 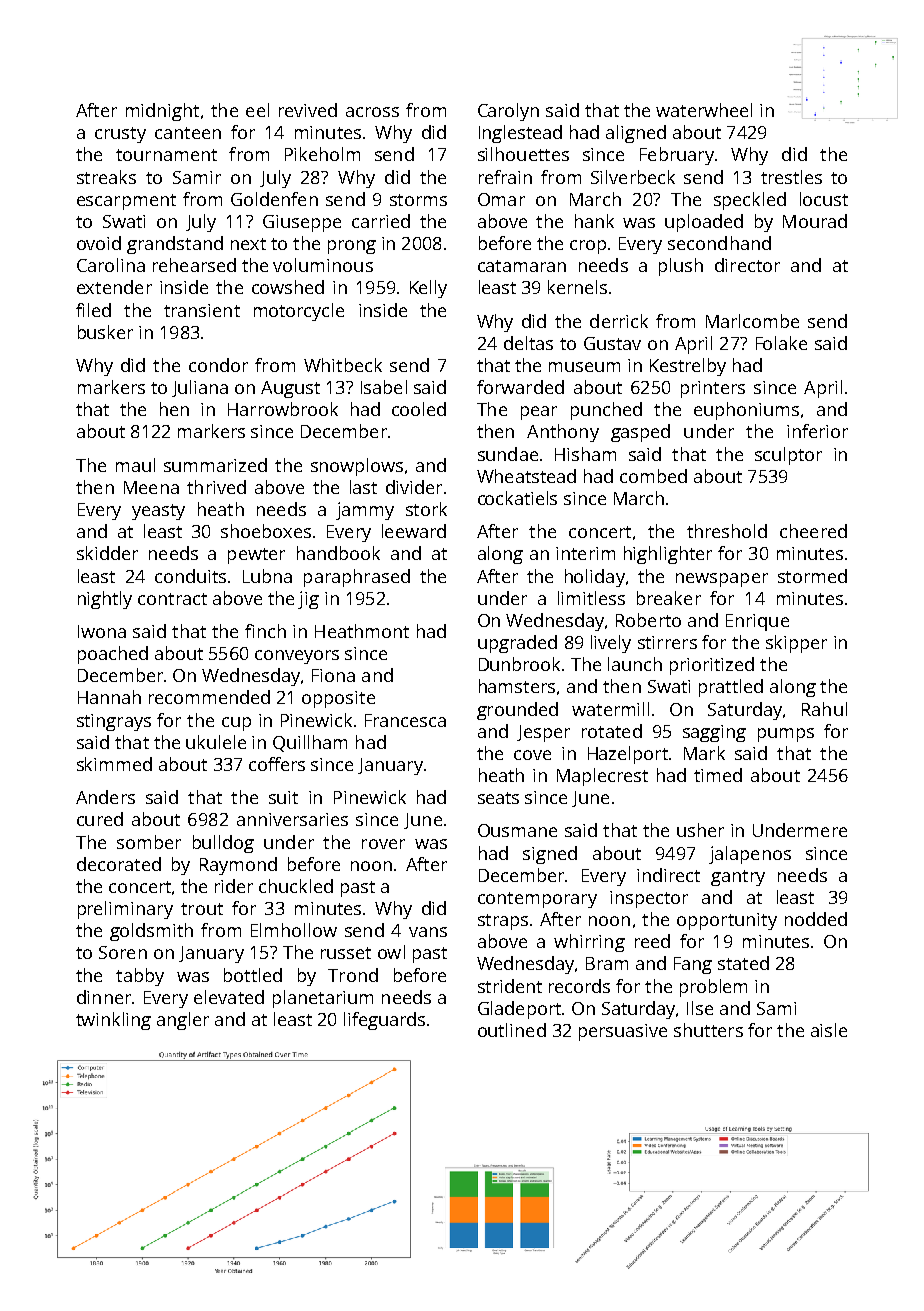 I want to click on paraphrased, so click(x=357, y=578).
